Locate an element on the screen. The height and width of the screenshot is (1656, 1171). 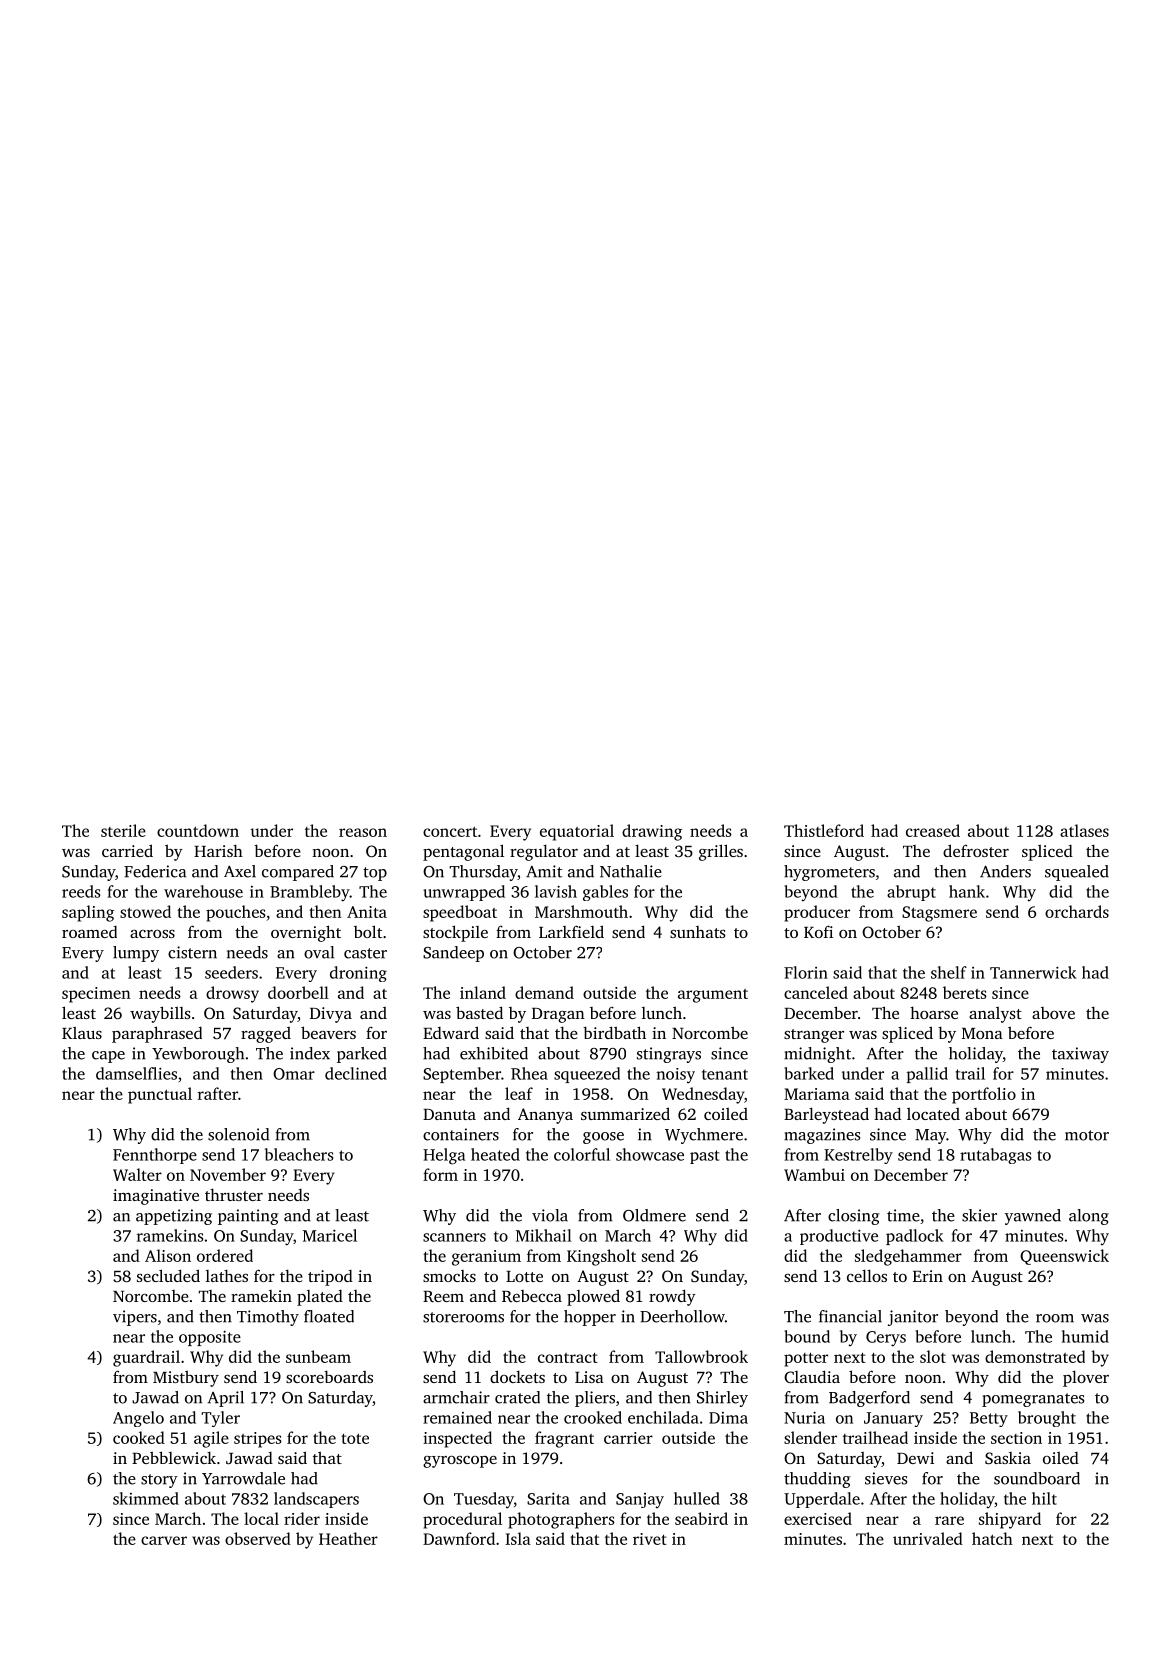
sledgehammer is located at coordinates (908, 1257).
